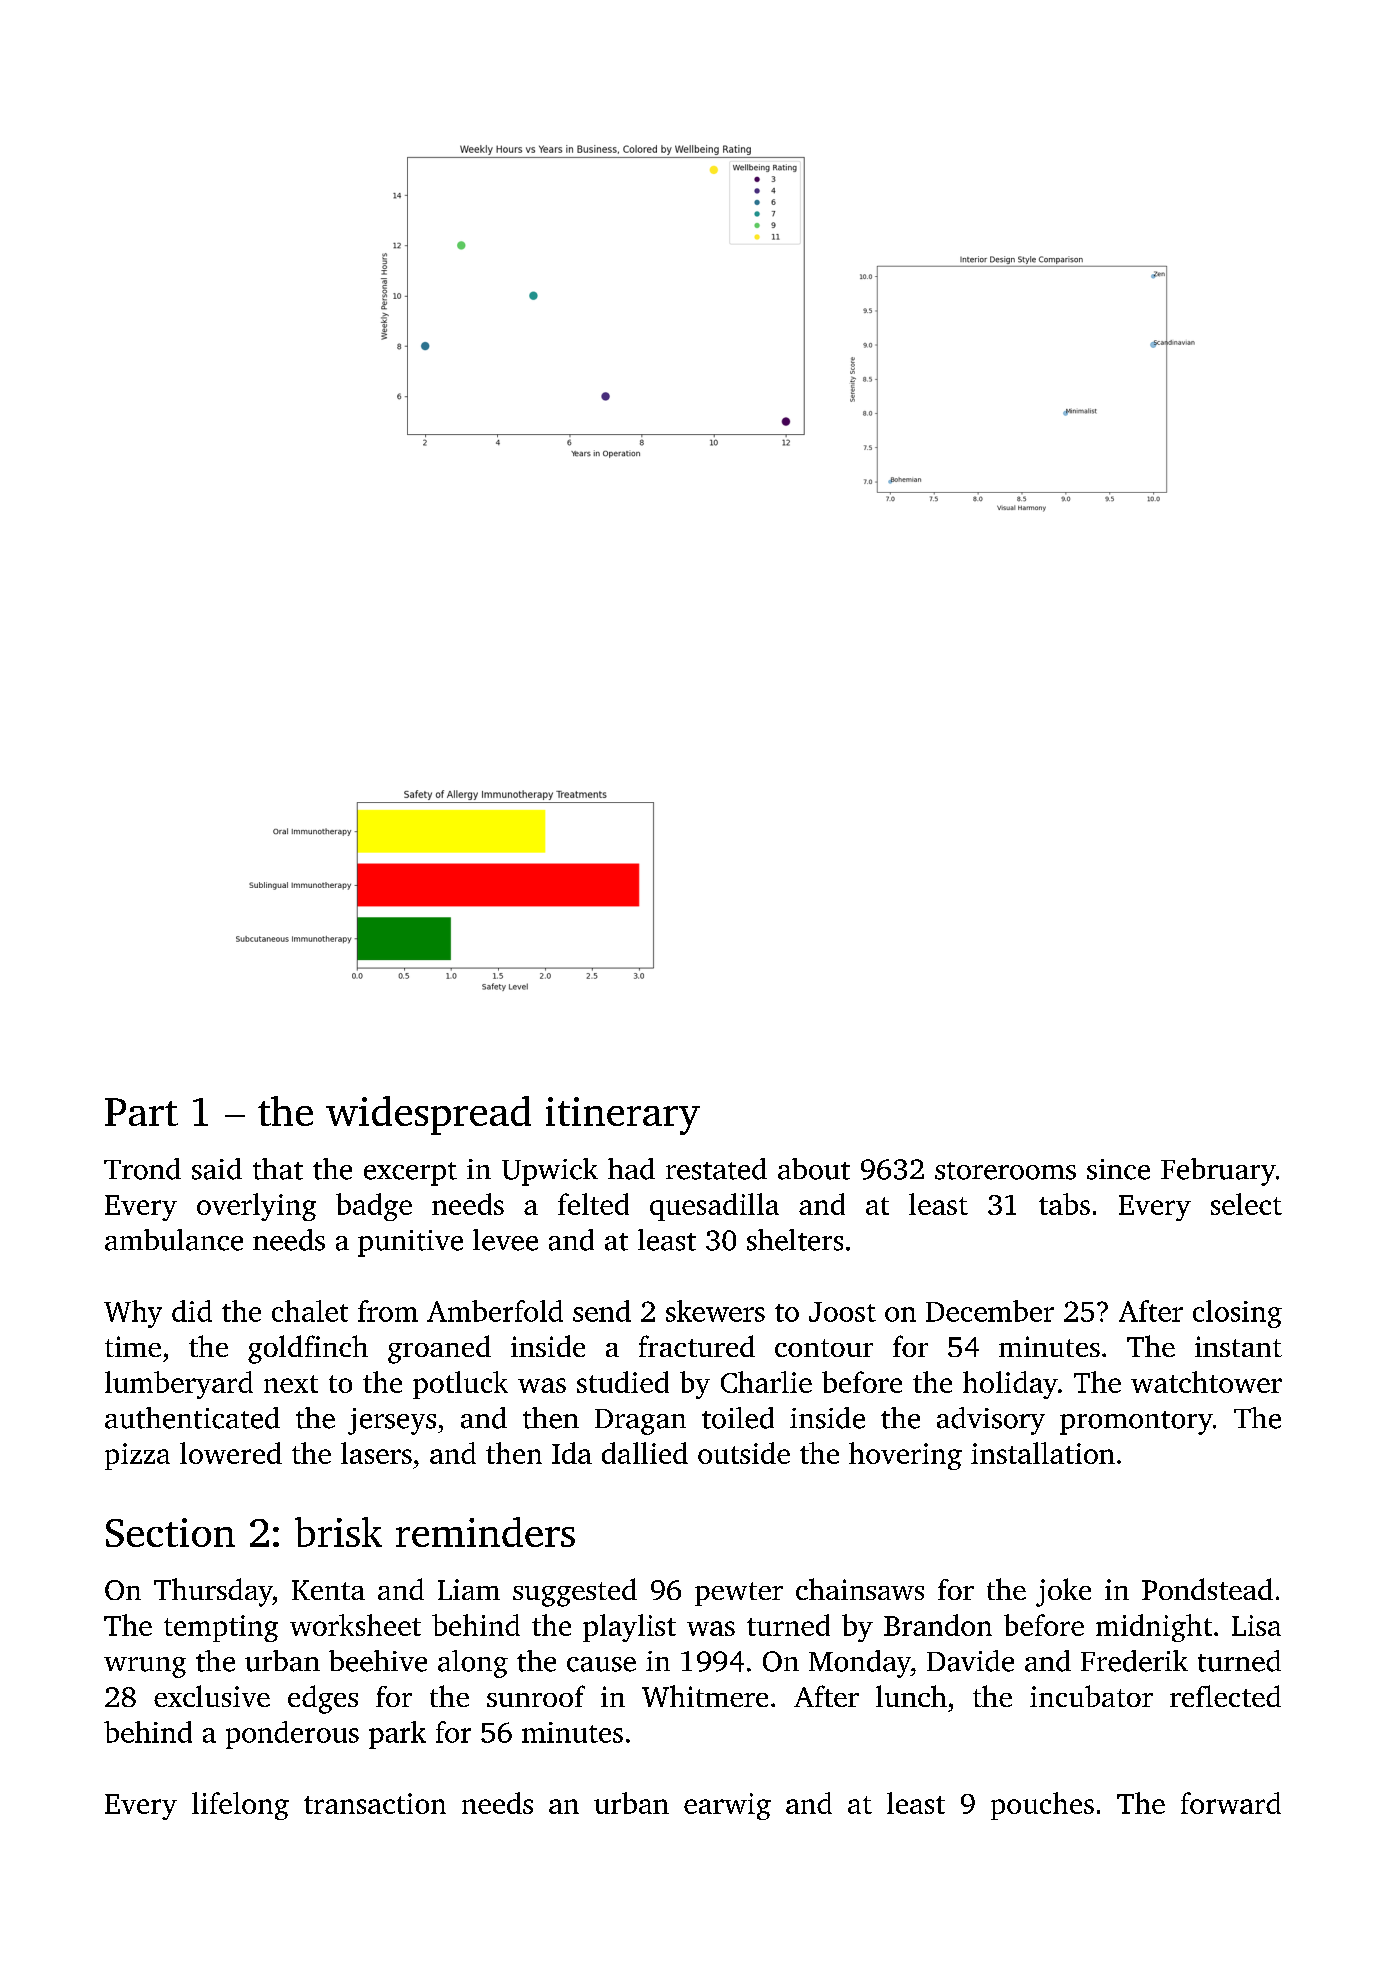 The width and height of the page is (1386, 1969). Describe the element at coordinates (392, 1421) in the page. I see `jerseys` at that location.
